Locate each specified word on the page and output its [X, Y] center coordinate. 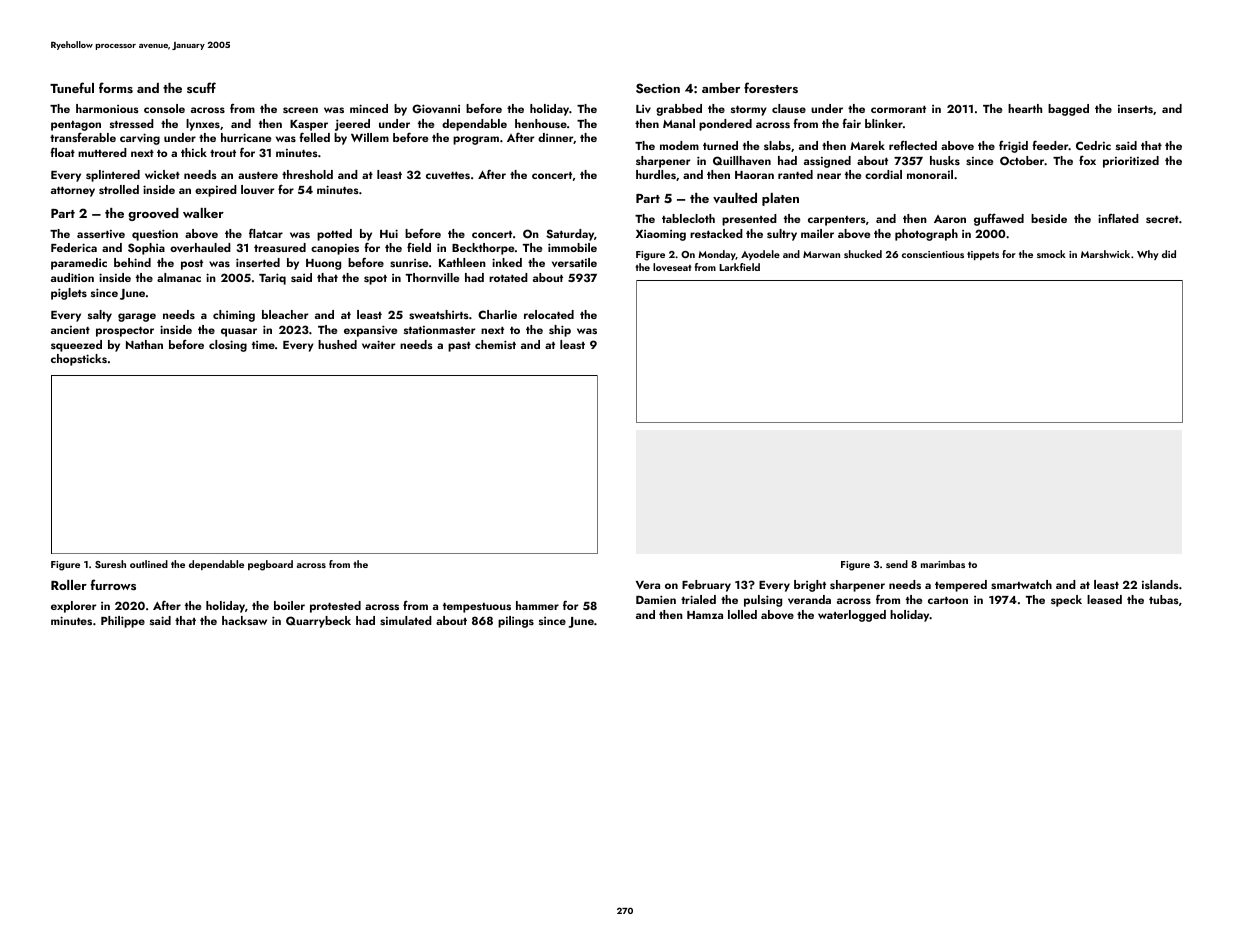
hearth [1025, 108]
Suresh [110, 564]
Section [658, 88]
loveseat [672, 267]
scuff [201, 87]
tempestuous [477, 608]
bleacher [285, 314]
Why [1148, 255]
